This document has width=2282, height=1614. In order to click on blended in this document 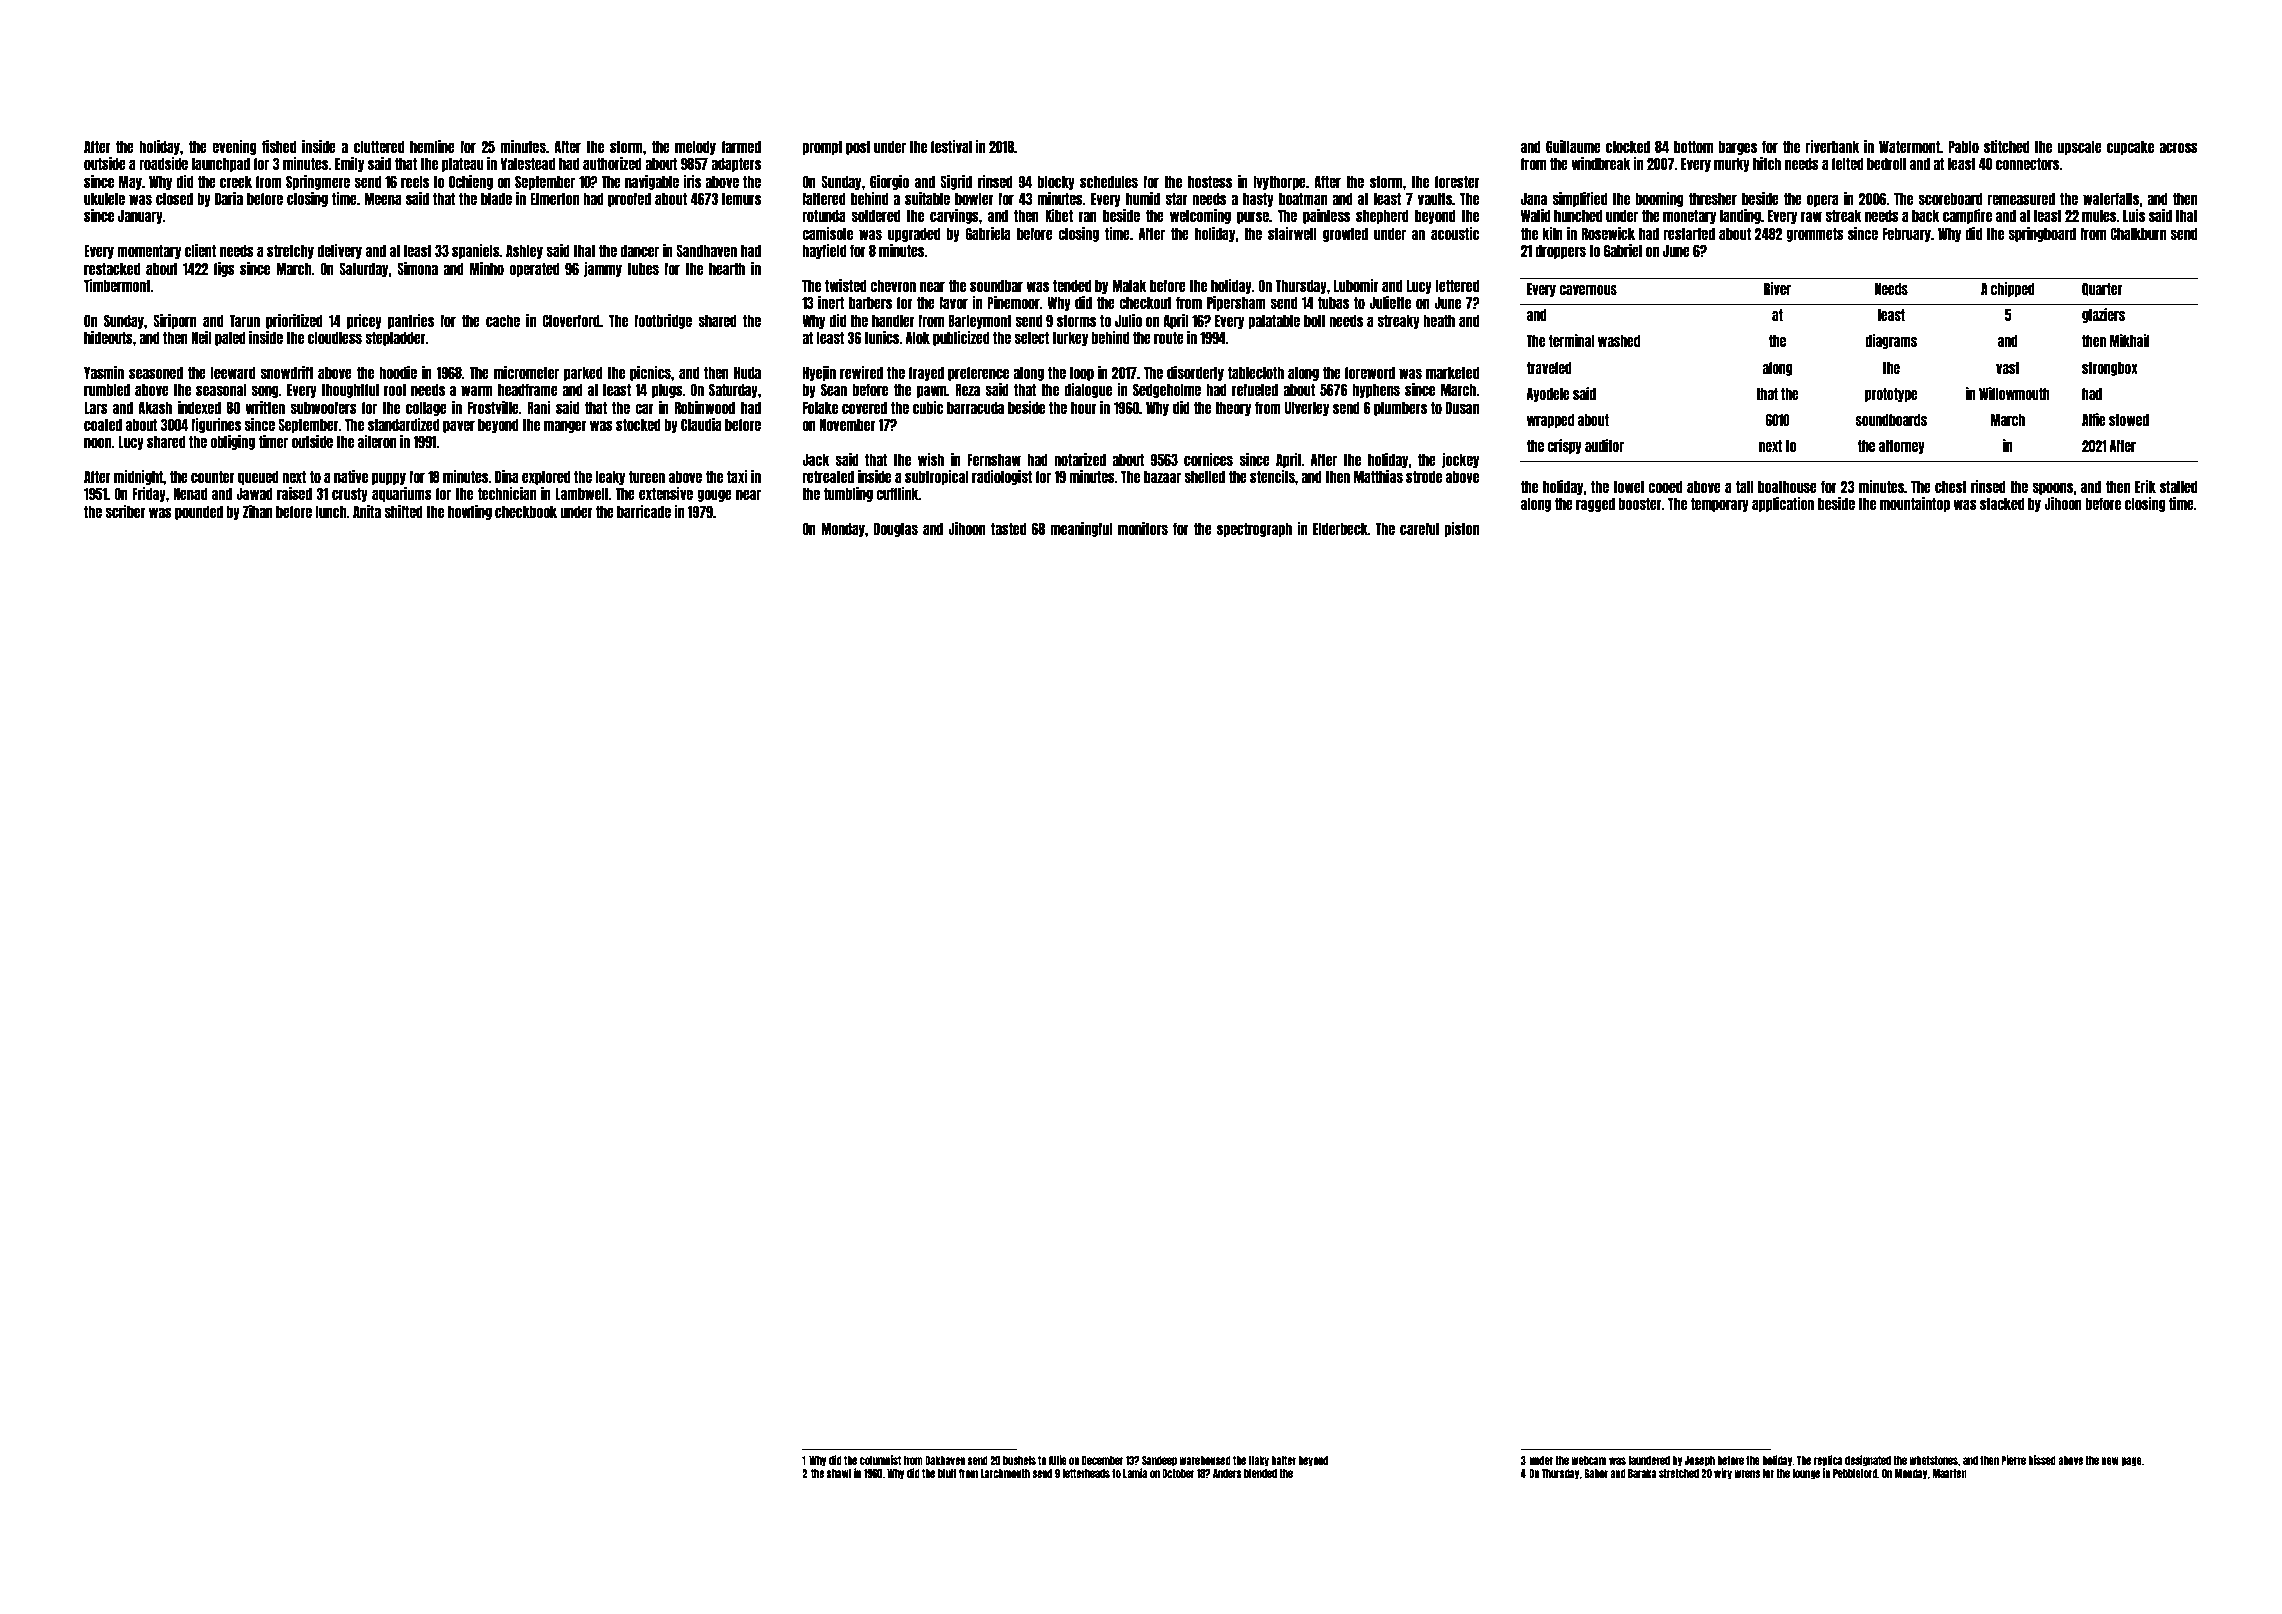, I will do `click(1260, 1473)`.
